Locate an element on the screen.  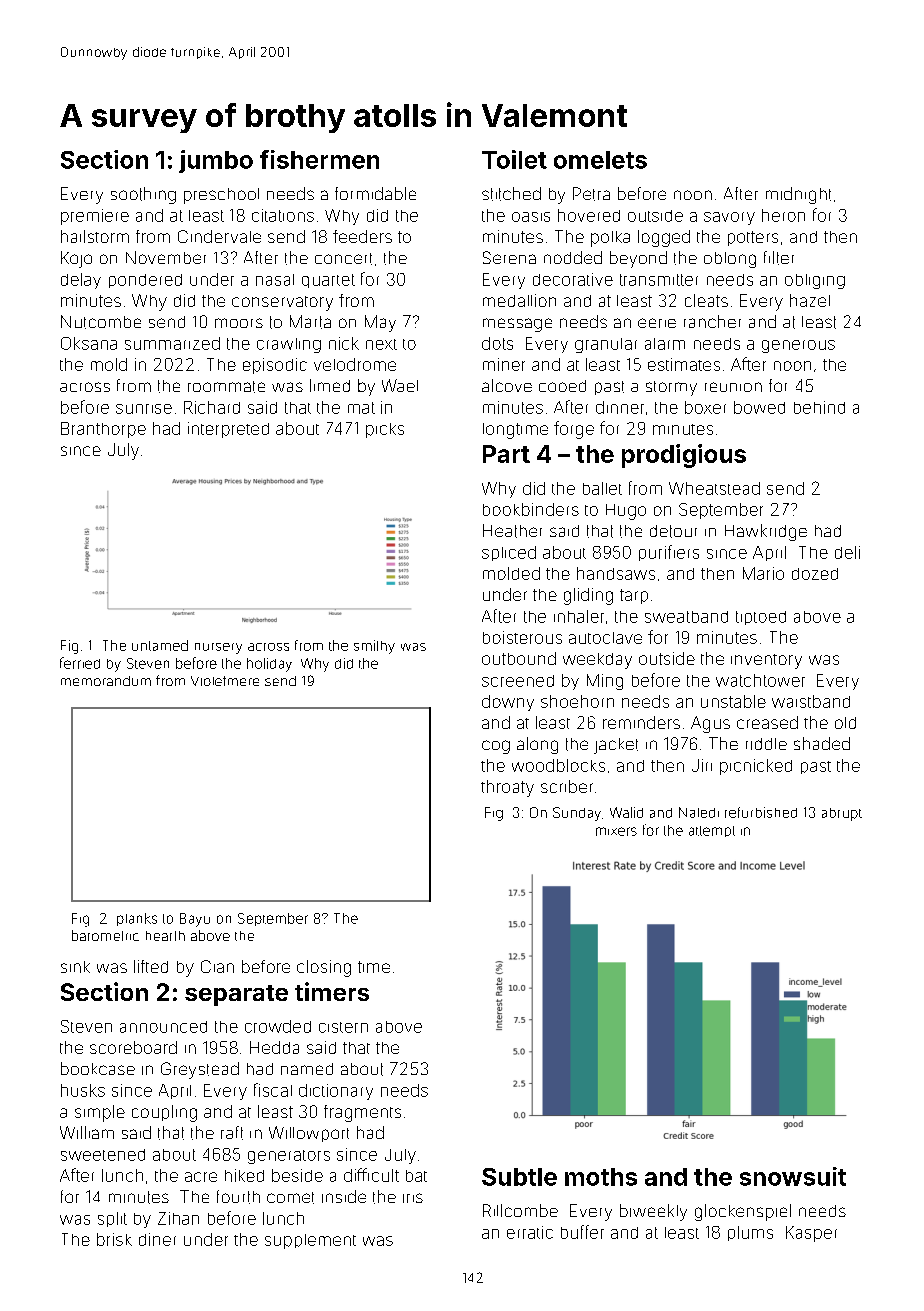
Oksana is located at coordinates (89, 343).
